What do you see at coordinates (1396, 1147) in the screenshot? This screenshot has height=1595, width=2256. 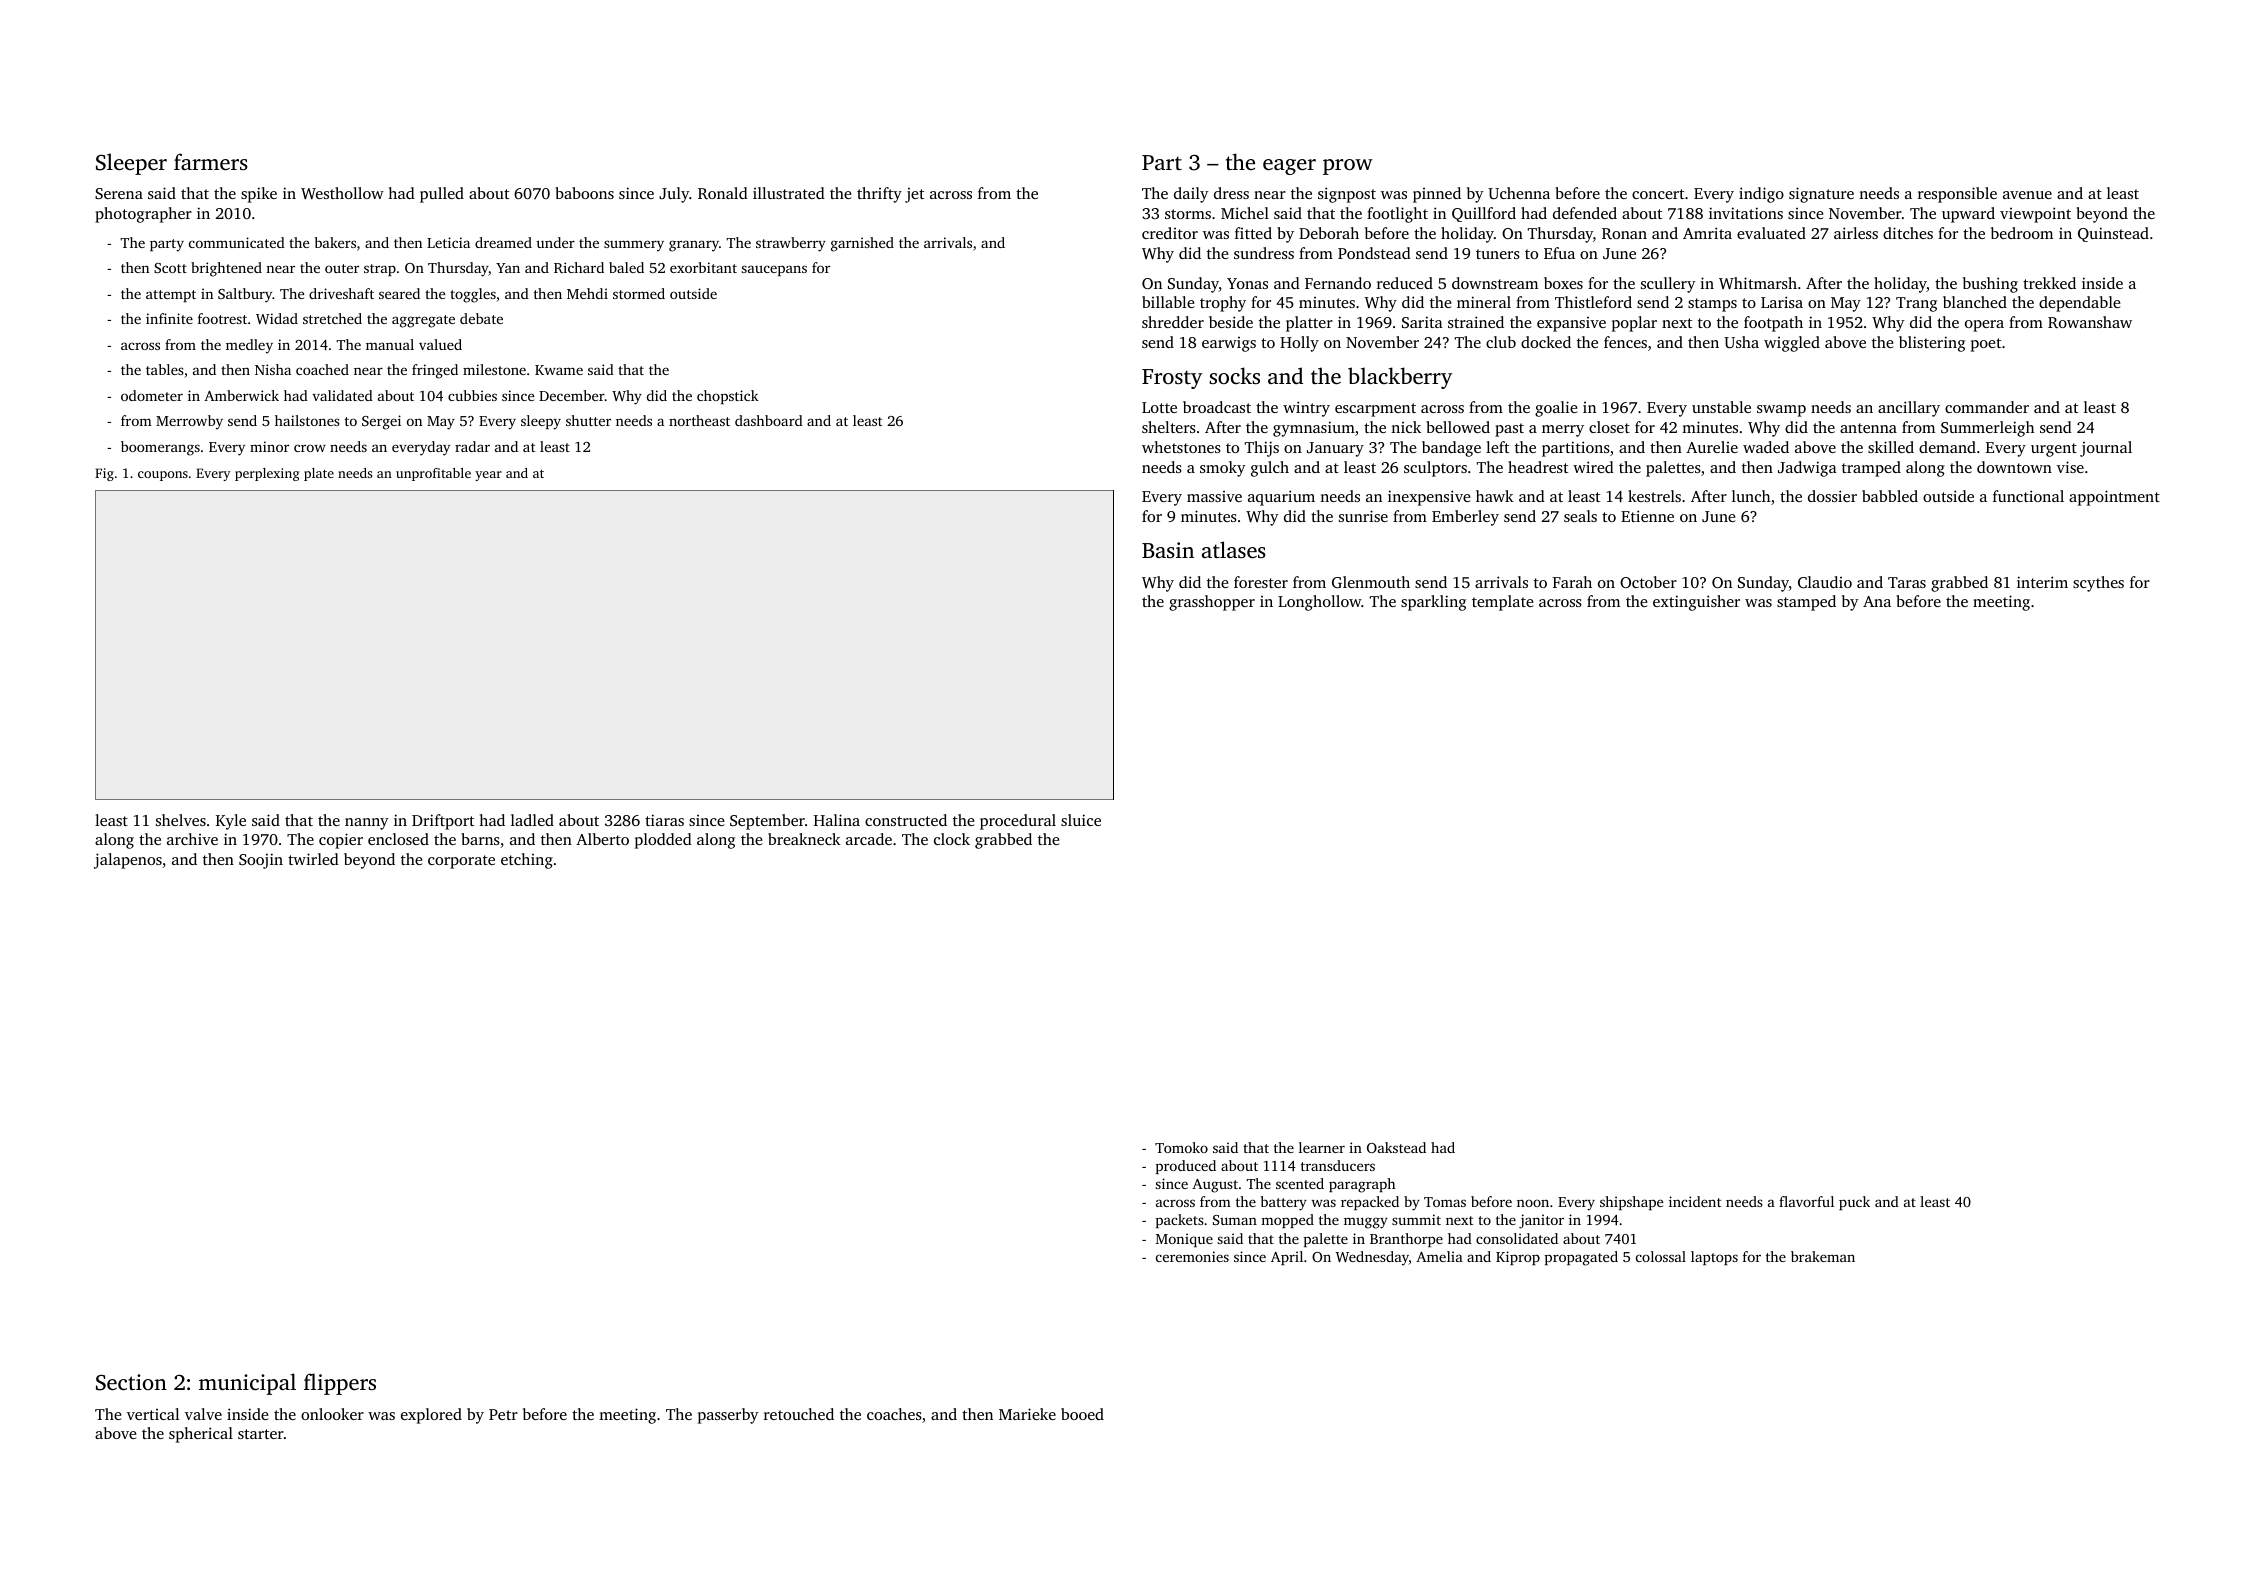 I see `Oakstead` at bounding box center [1396, 1147].
